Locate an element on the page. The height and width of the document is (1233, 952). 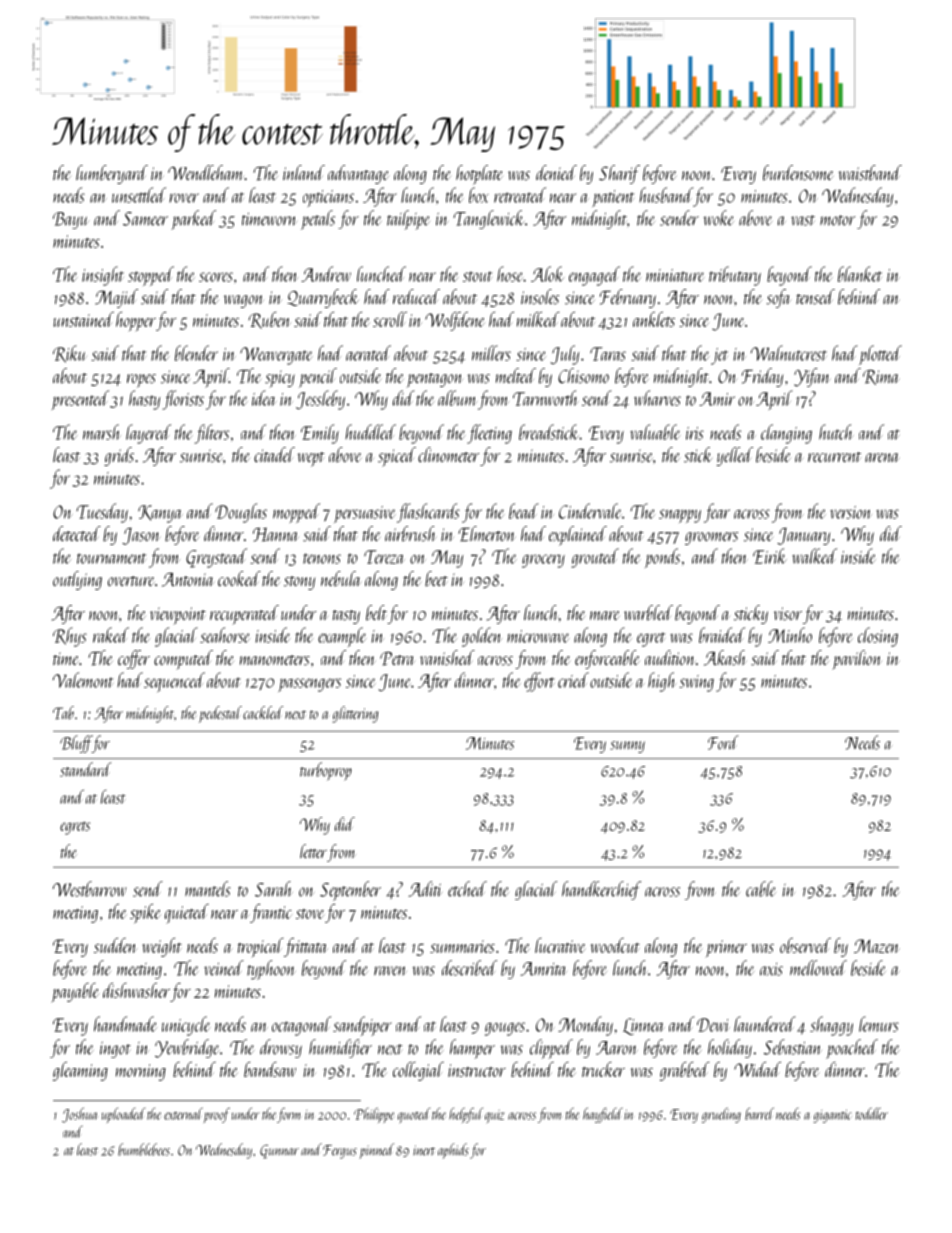
observed is located at coordinates (805, 945).
